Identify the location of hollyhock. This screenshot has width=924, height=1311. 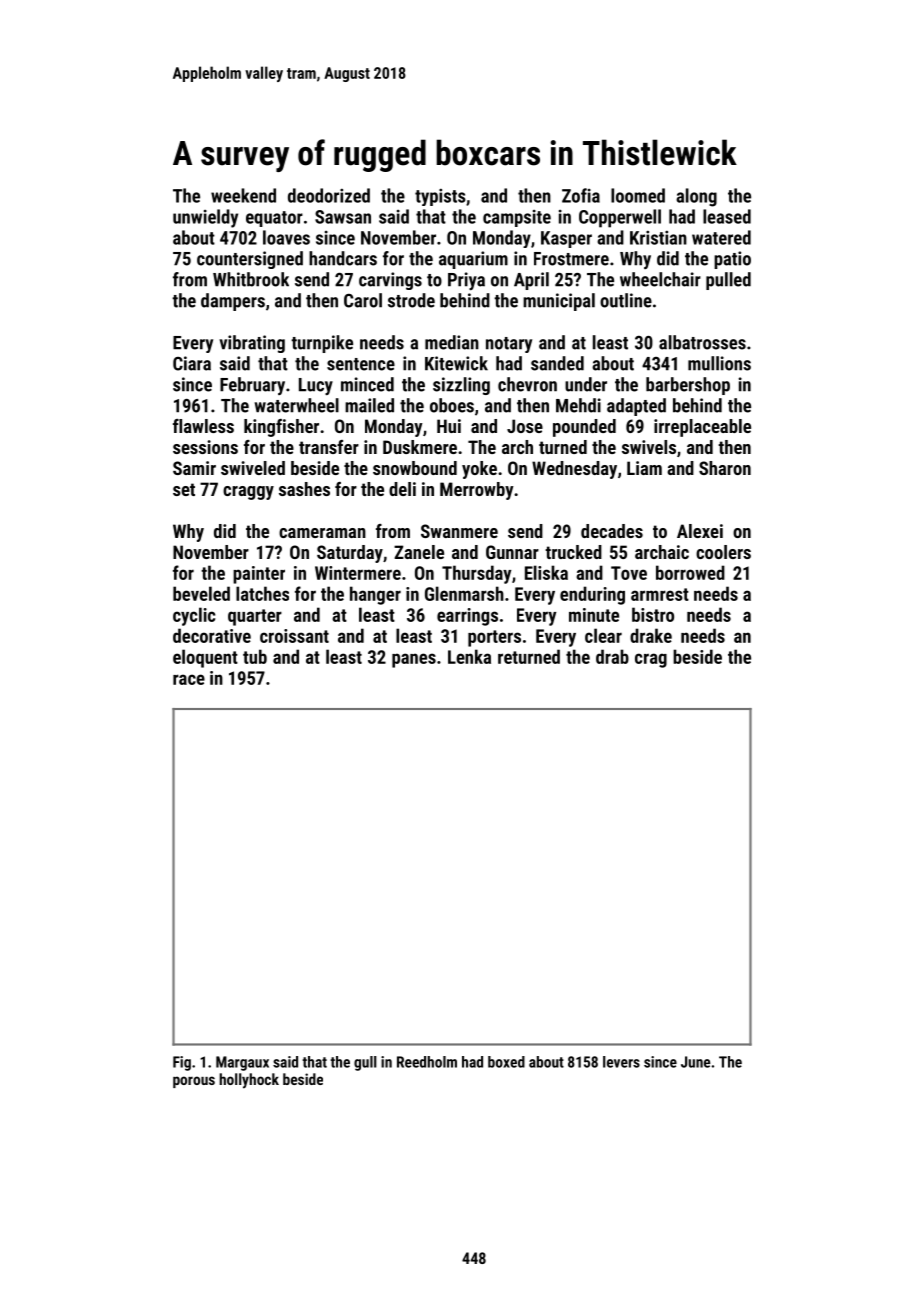
(249, 1081).
